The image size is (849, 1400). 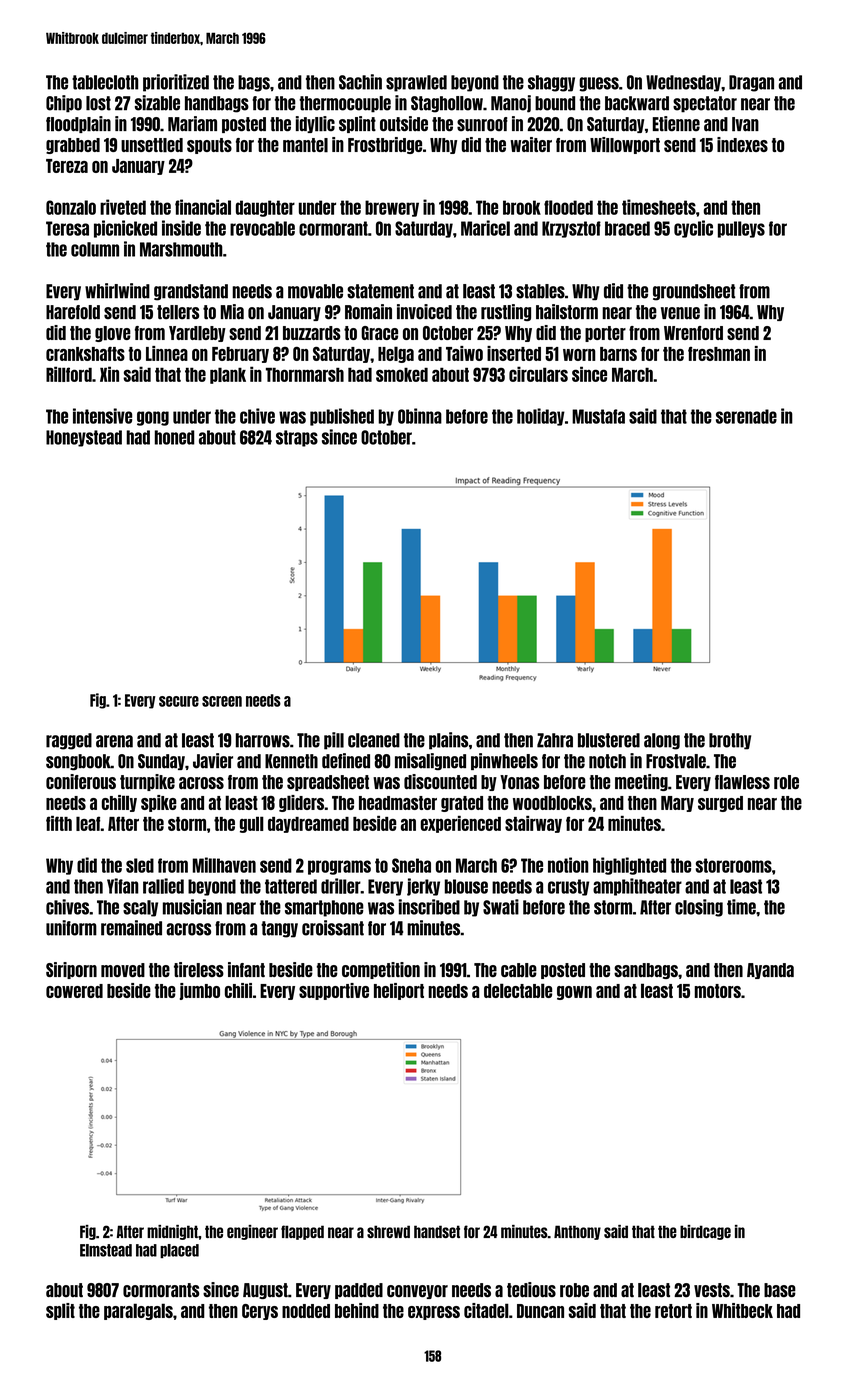 I want to click on blustered, so click(x=609, y=740).
